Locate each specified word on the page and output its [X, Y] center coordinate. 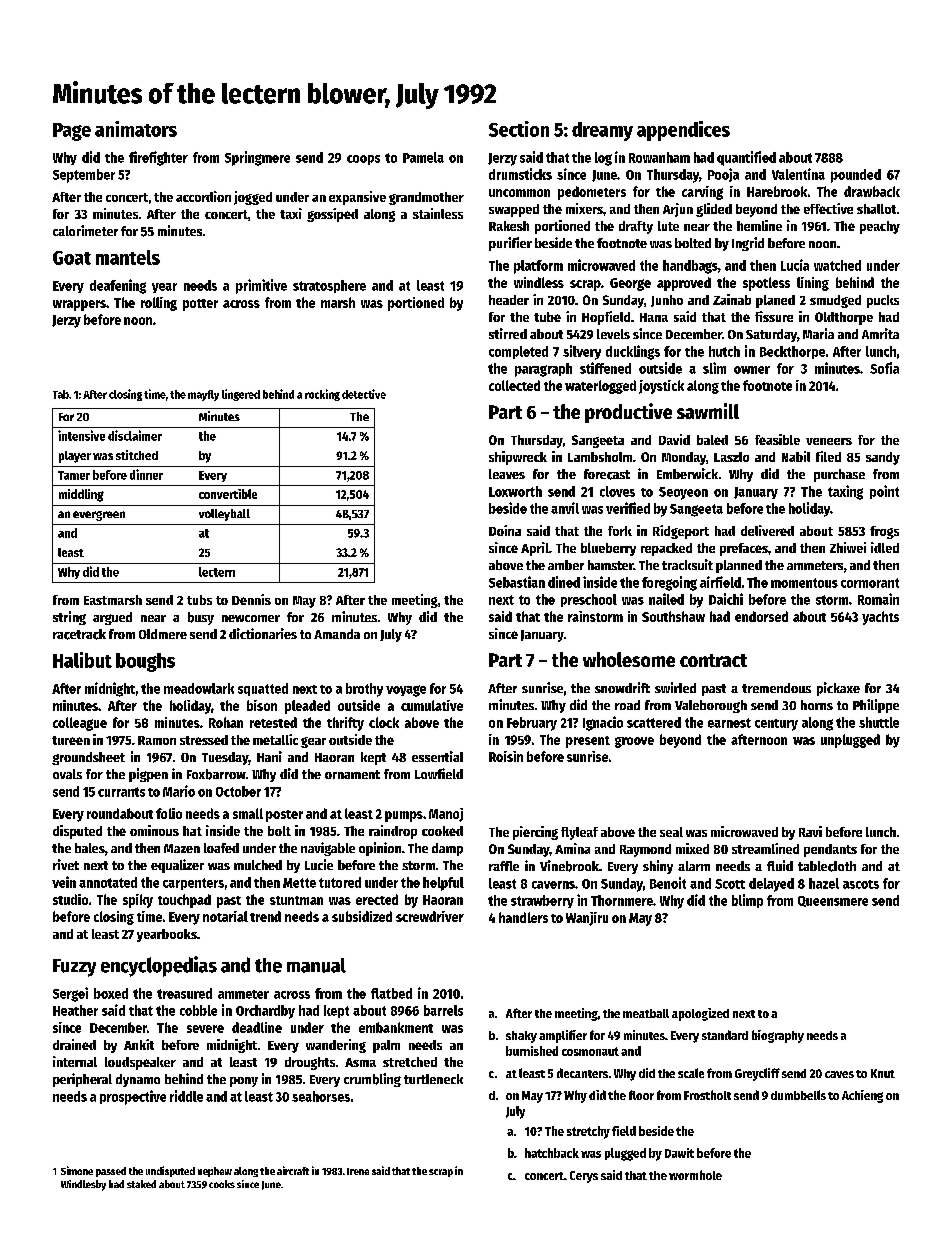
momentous [804, 583]
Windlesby [83, 1185]
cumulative [432, 705]
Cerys [584, 1177]
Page [72, 132]
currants [121, 792]
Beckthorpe [792, 352]
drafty [636, 227]
